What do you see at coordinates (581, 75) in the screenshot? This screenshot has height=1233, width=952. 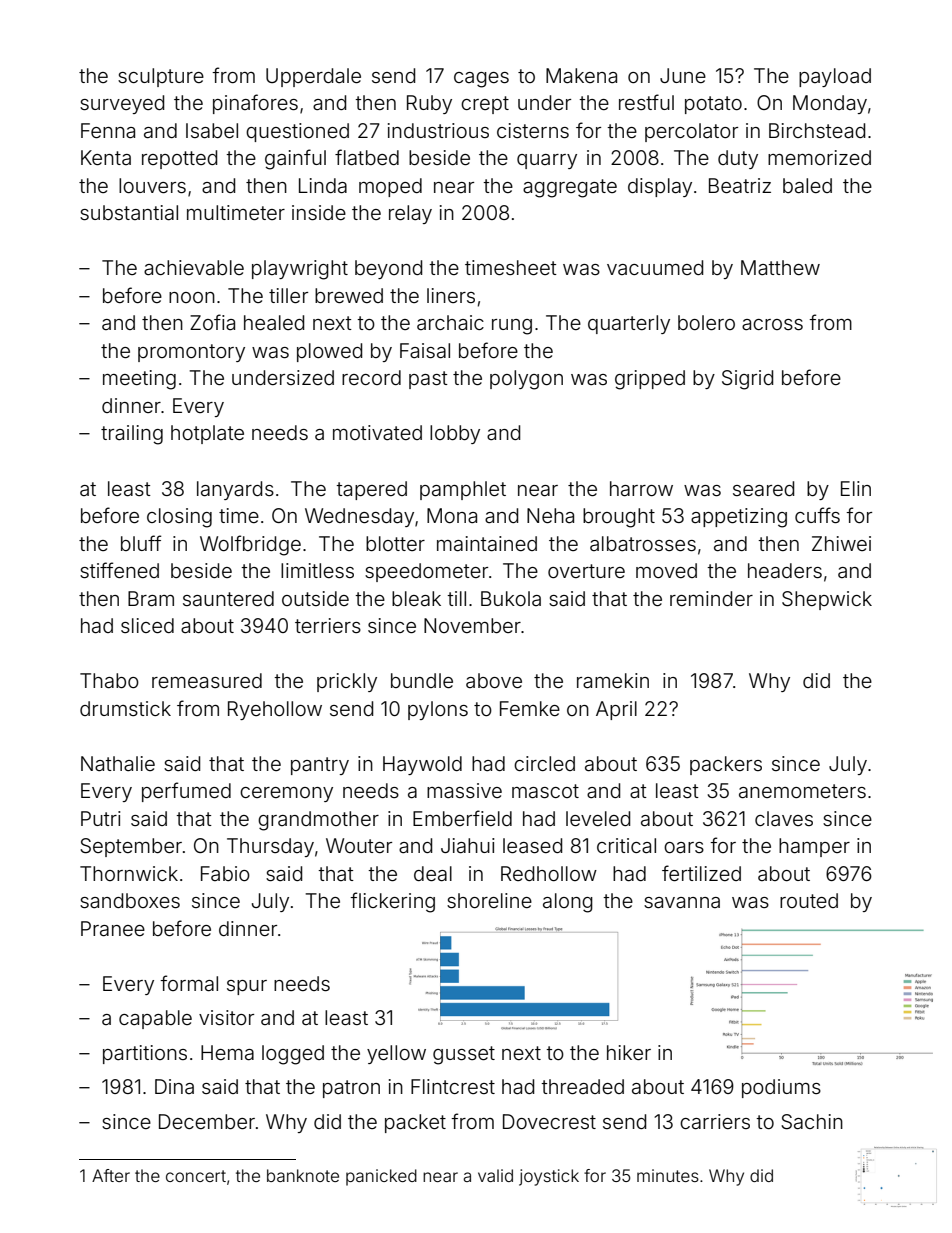 I see `Makena` at bounding box center [581, 75].
